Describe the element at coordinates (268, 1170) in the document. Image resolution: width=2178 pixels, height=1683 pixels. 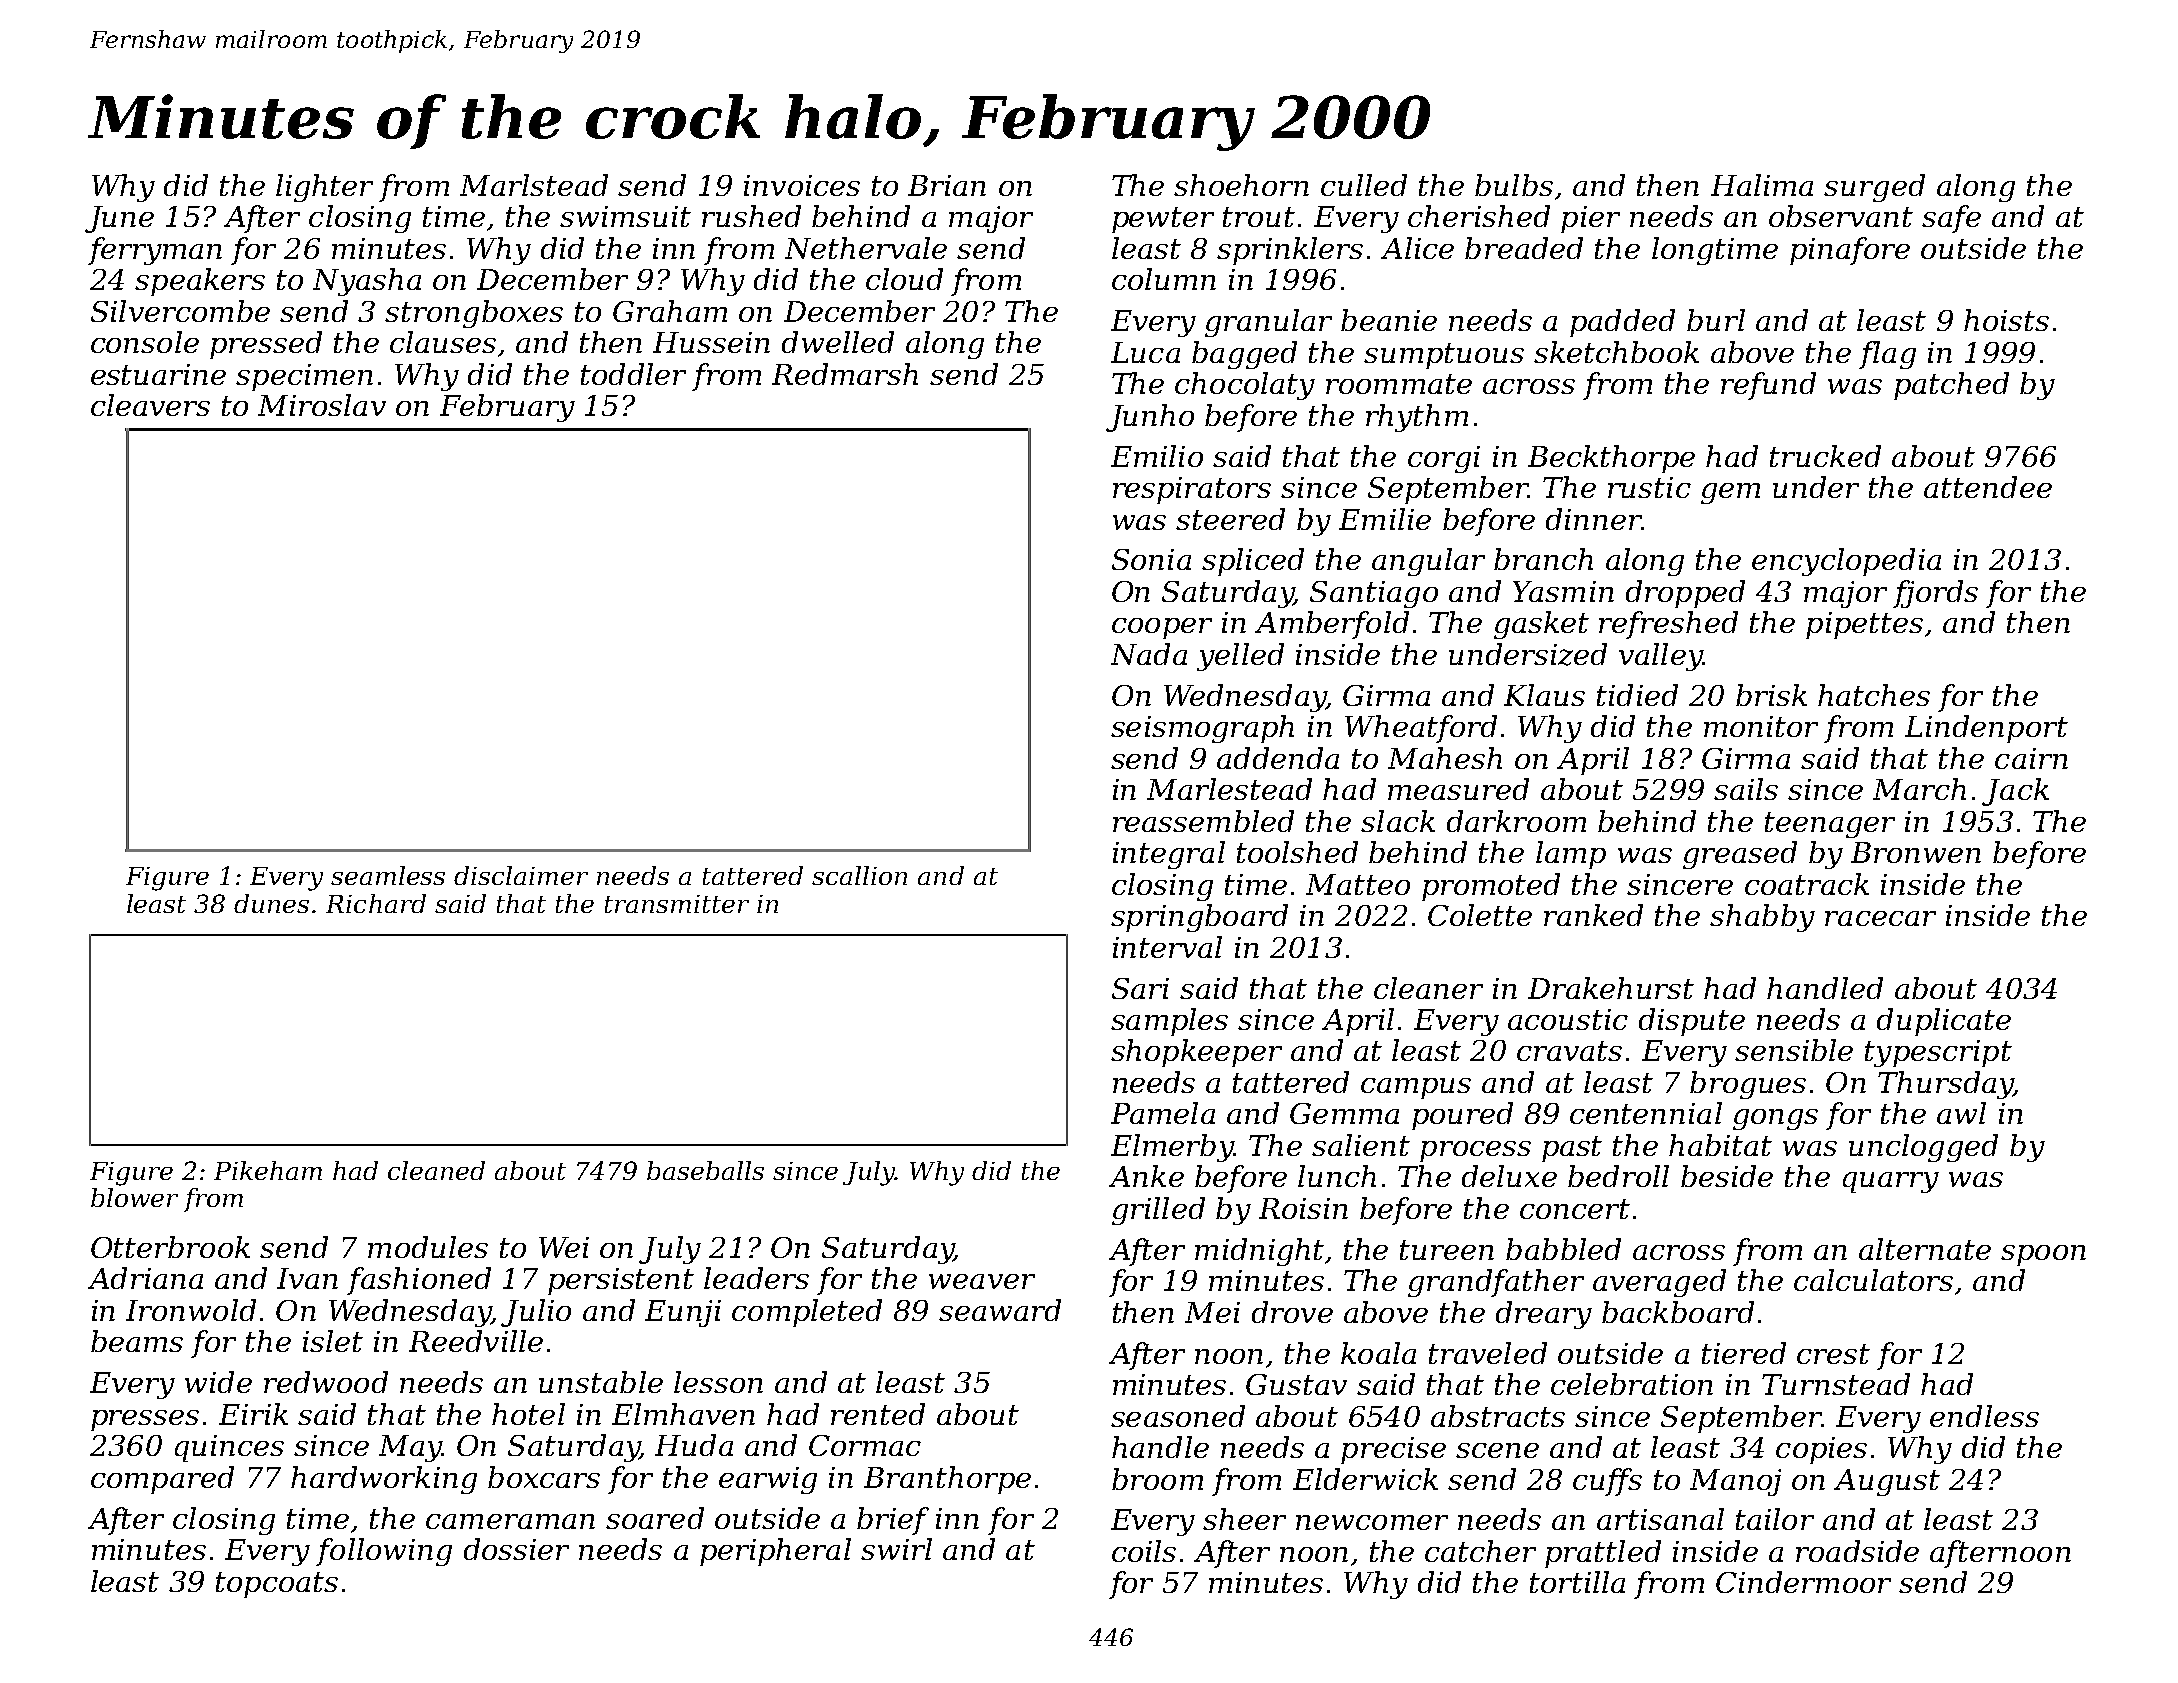
I see `Pikeham` at that location.
